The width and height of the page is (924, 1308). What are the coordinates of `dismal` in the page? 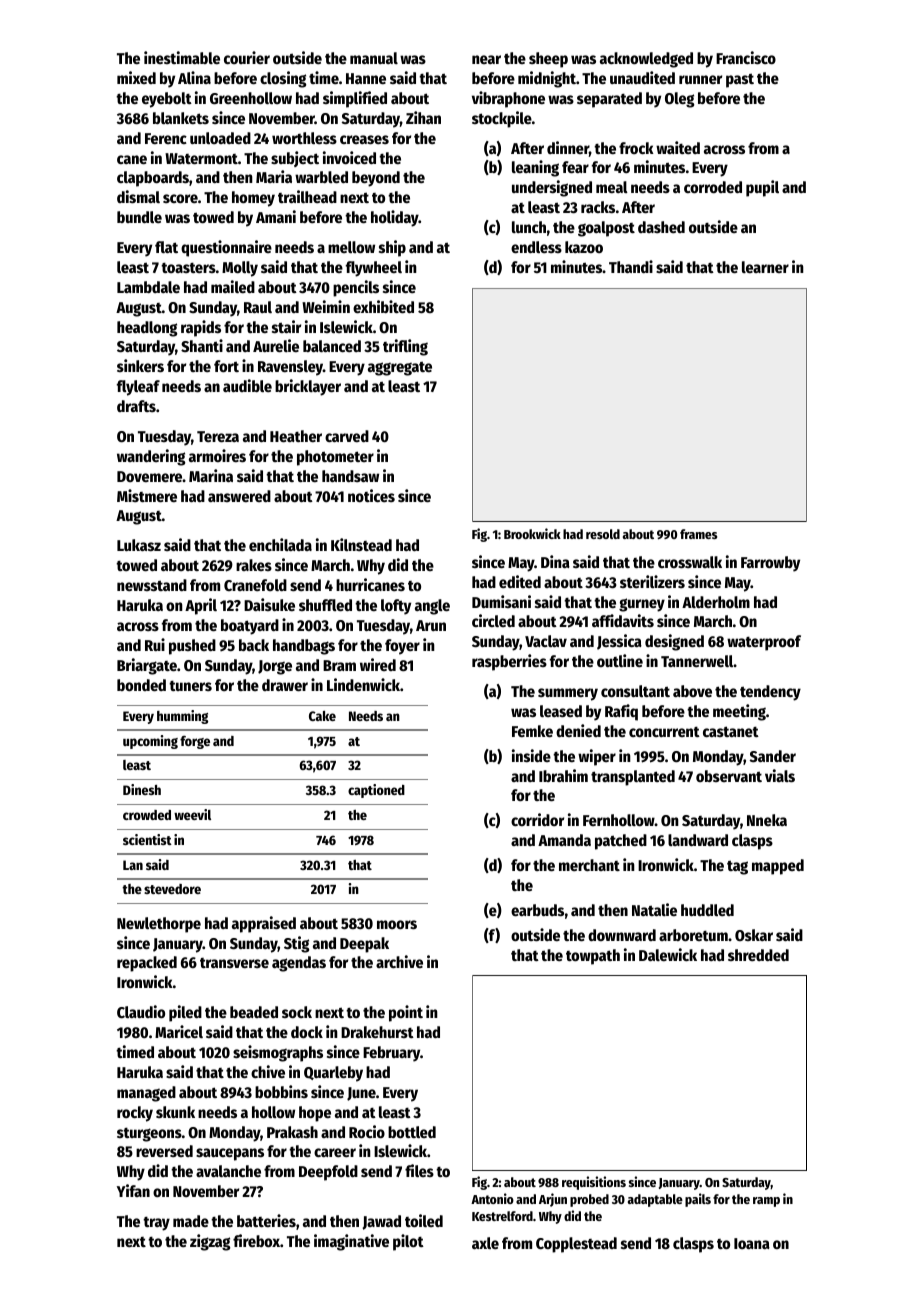 It's located at (138, 196).
